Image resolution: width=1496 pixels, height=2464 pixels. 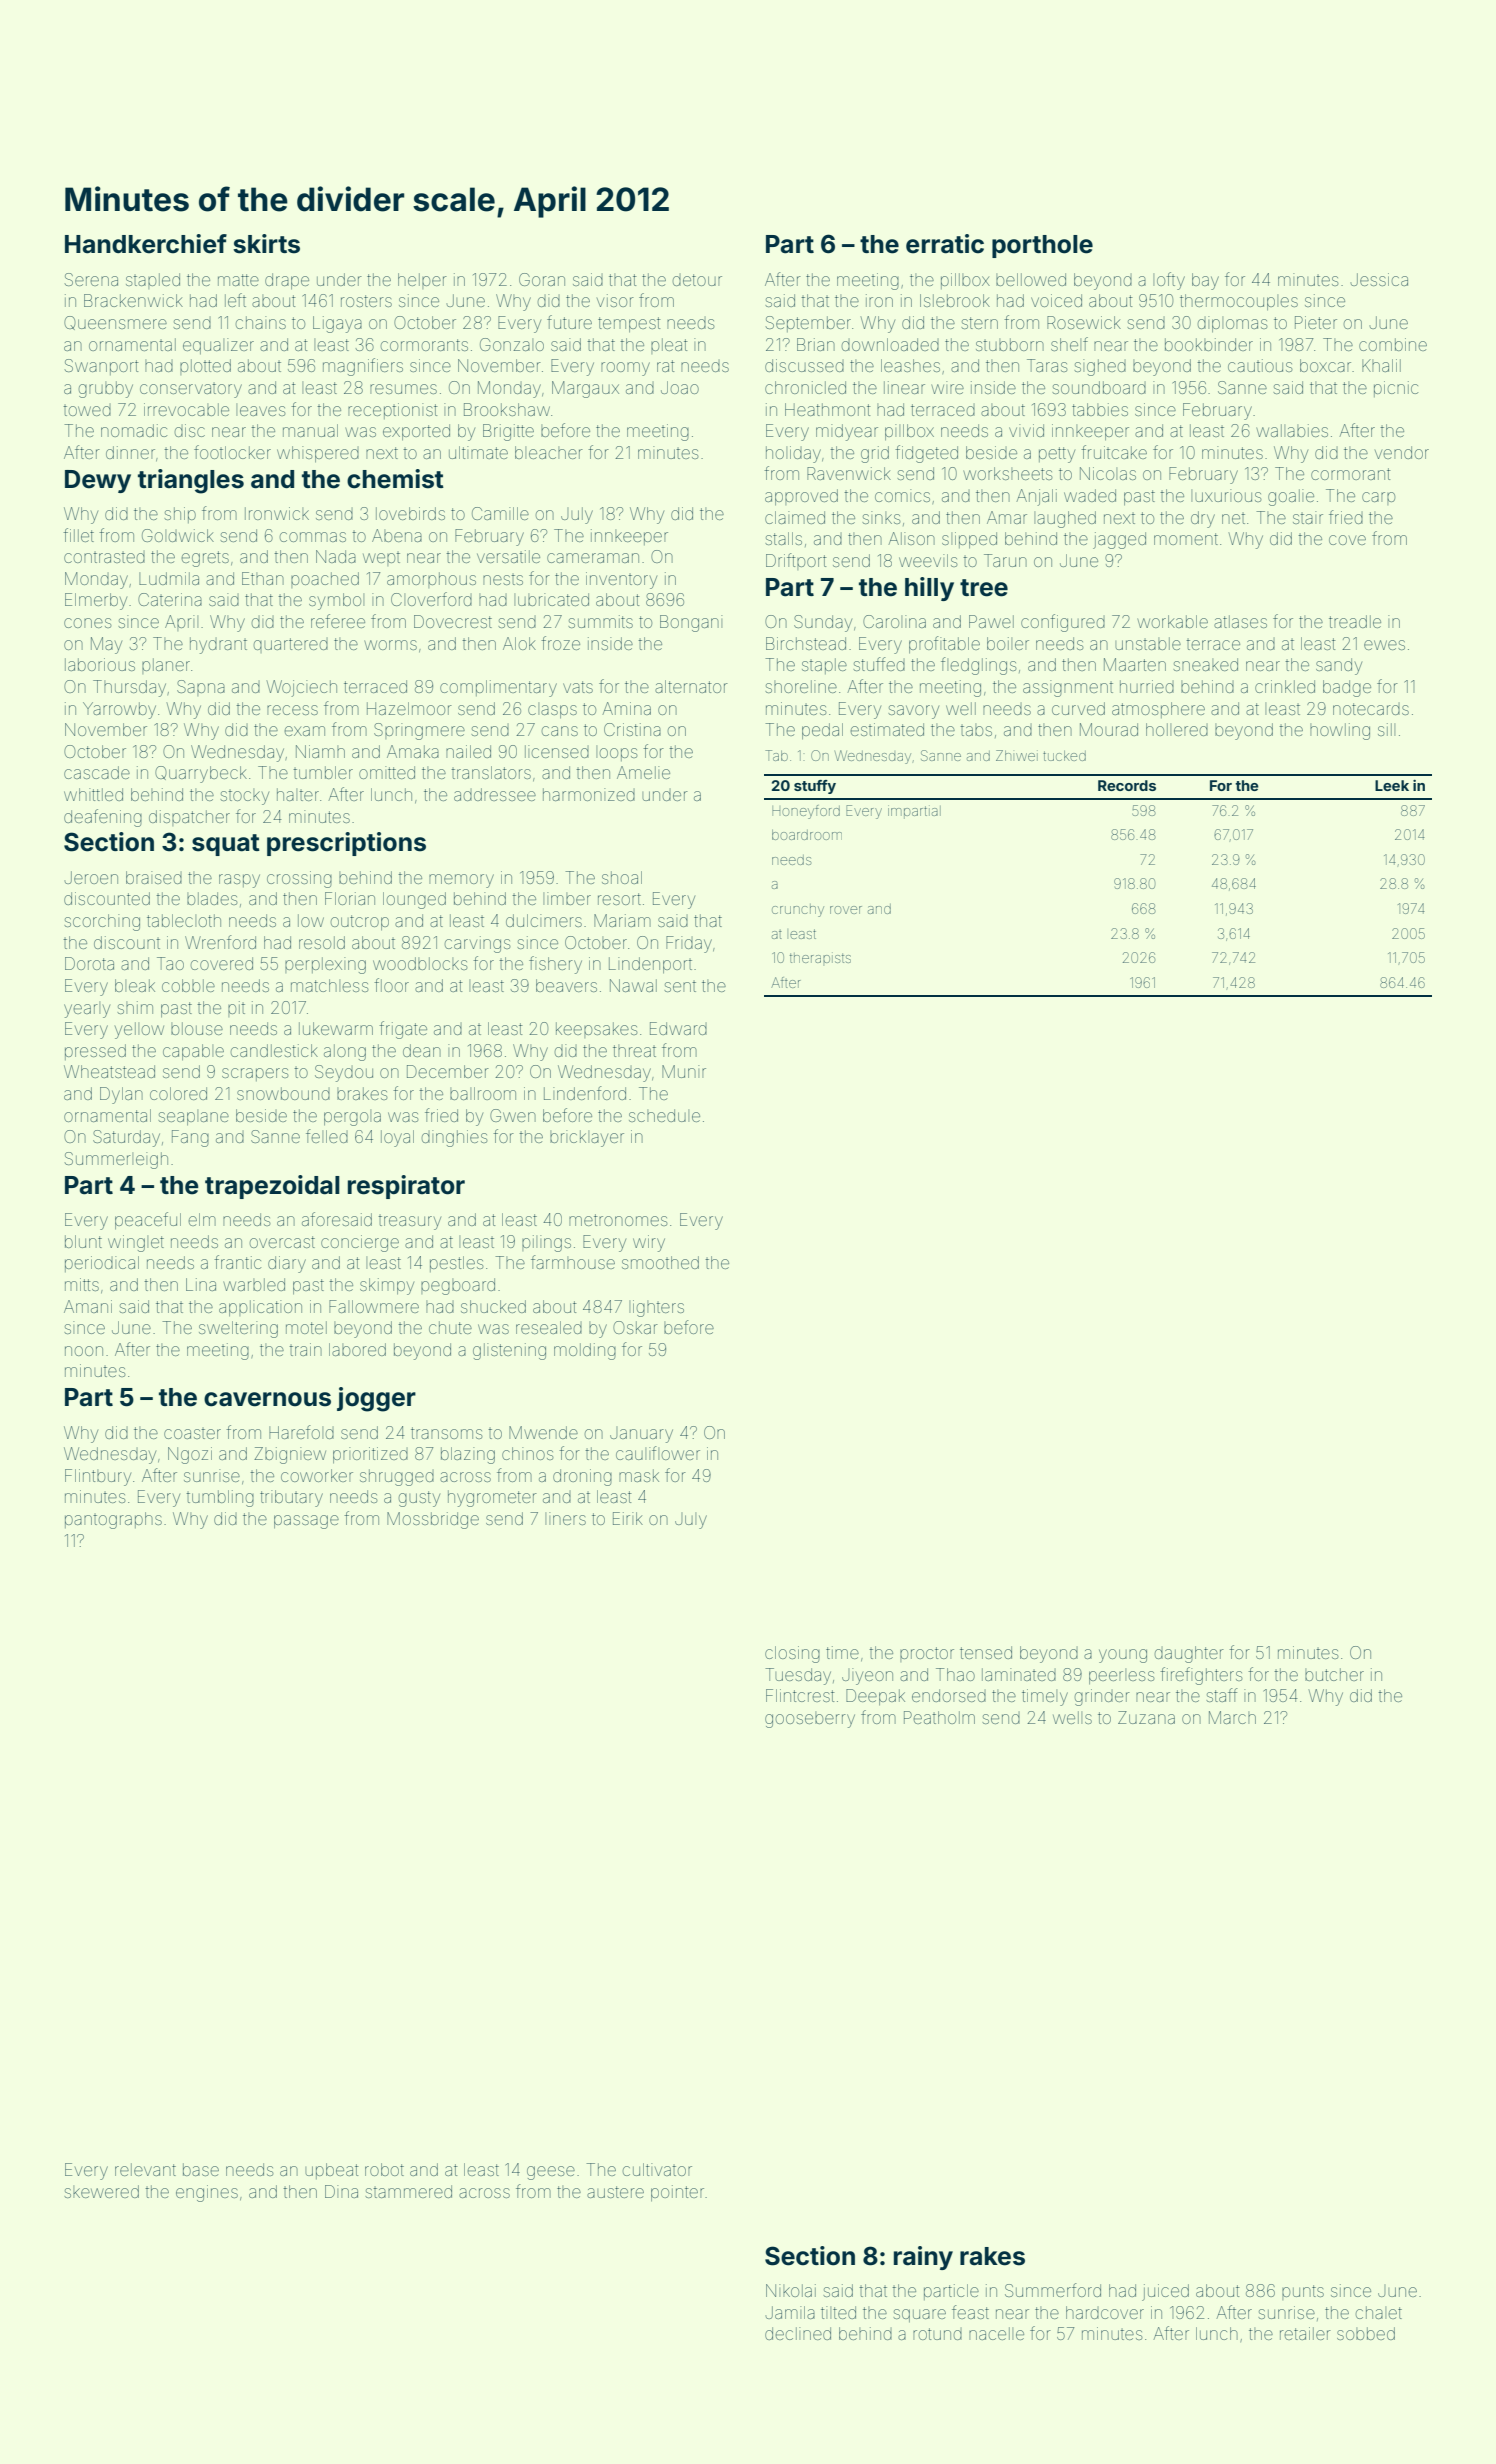 I want to click on rotund, so click(x=937, y=2334).
